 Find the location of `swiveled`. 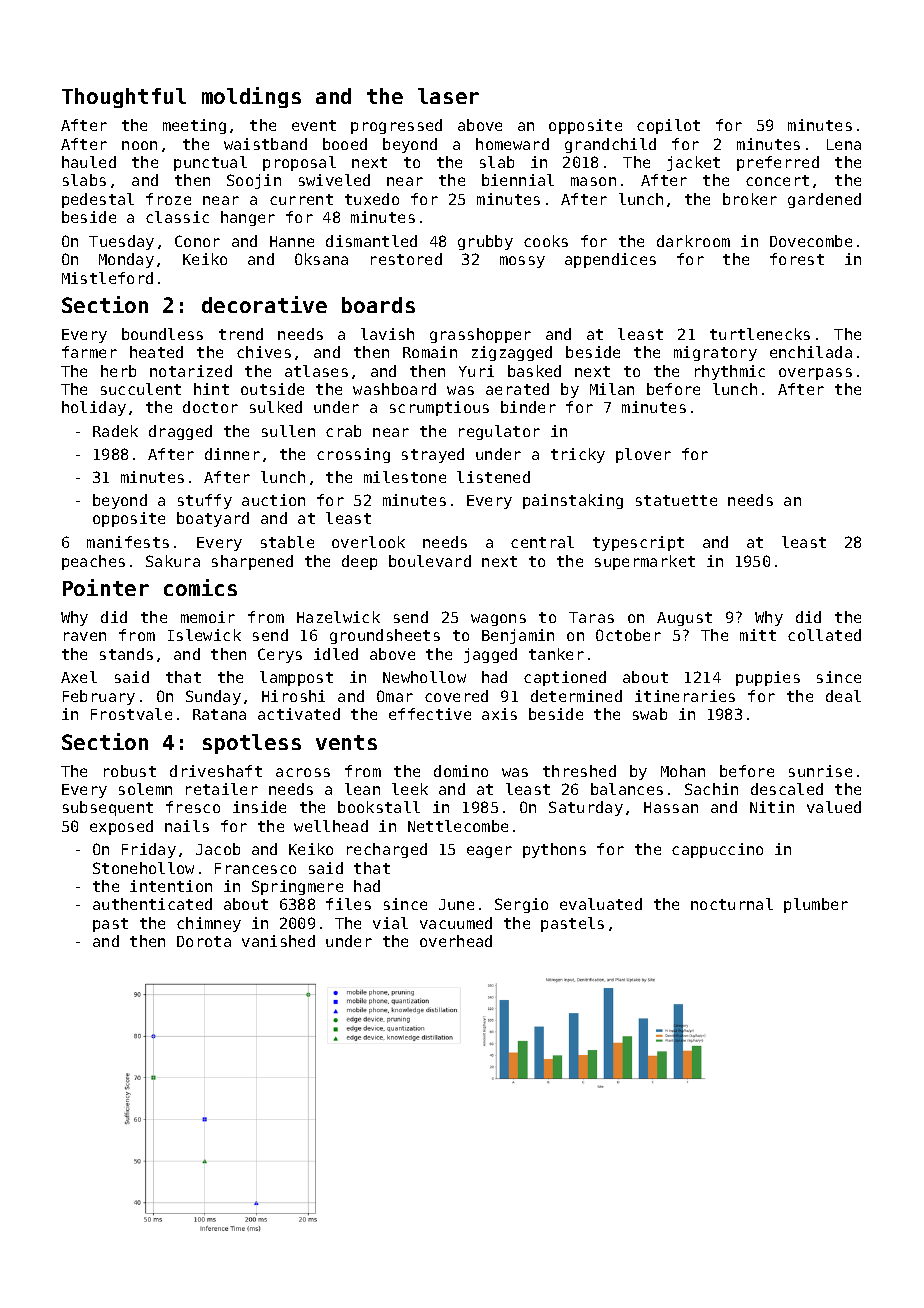

swiveled is located at coordinates (334, 180).
